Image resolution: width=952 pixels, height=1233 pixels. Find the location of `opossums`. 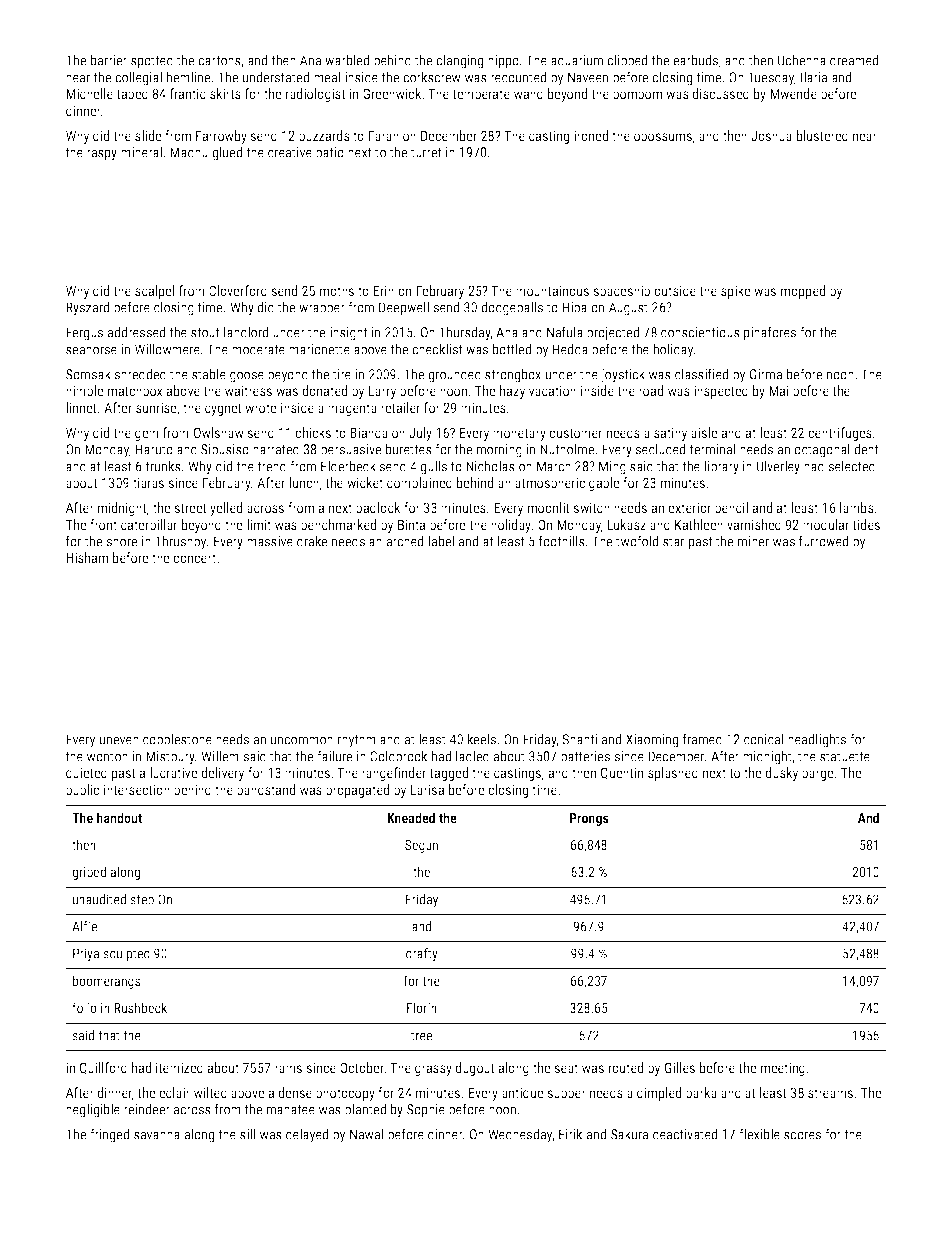

opossums is located at coordinates (663, 138).
